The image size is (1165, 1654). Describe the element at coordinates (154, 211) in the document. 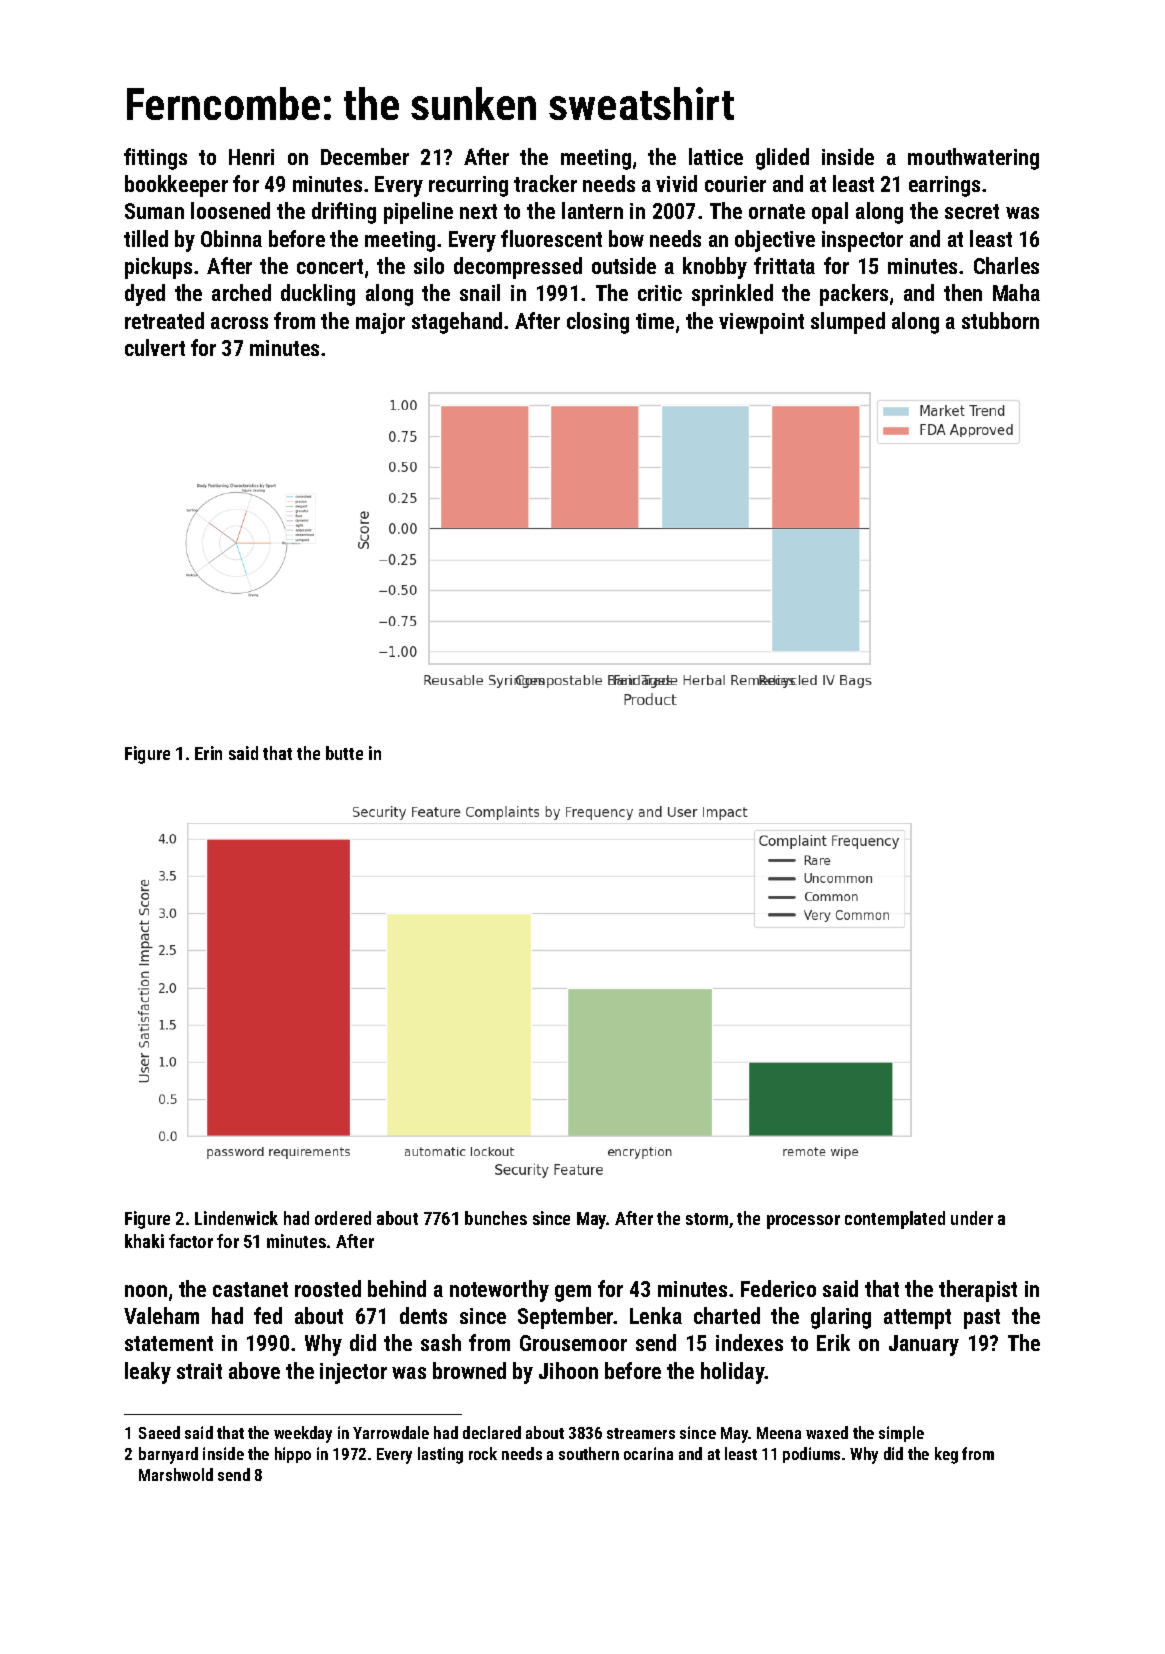

I see `Suman` at that location.
